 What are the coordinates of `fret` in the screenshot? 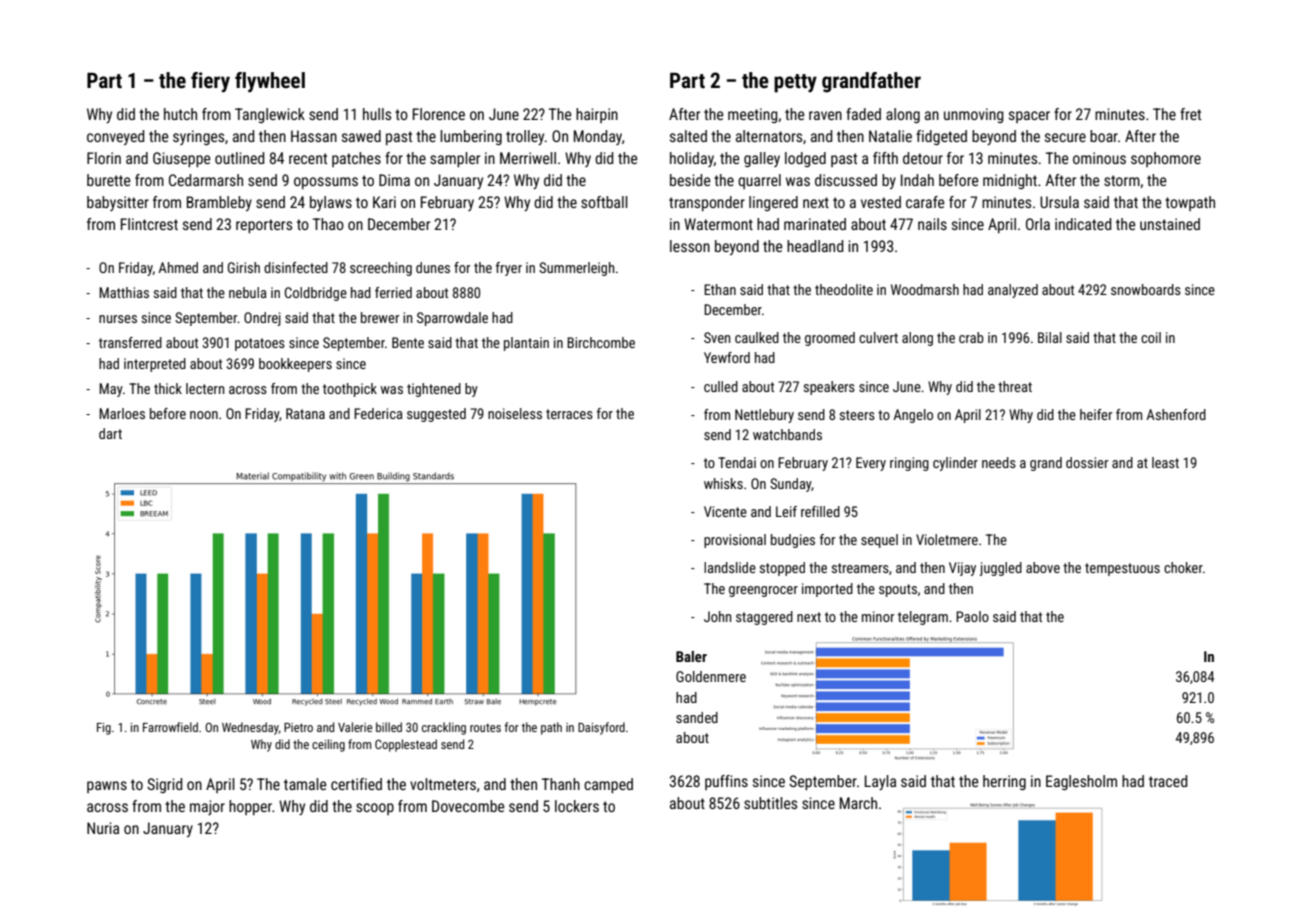 It's located at (1190, 114).
